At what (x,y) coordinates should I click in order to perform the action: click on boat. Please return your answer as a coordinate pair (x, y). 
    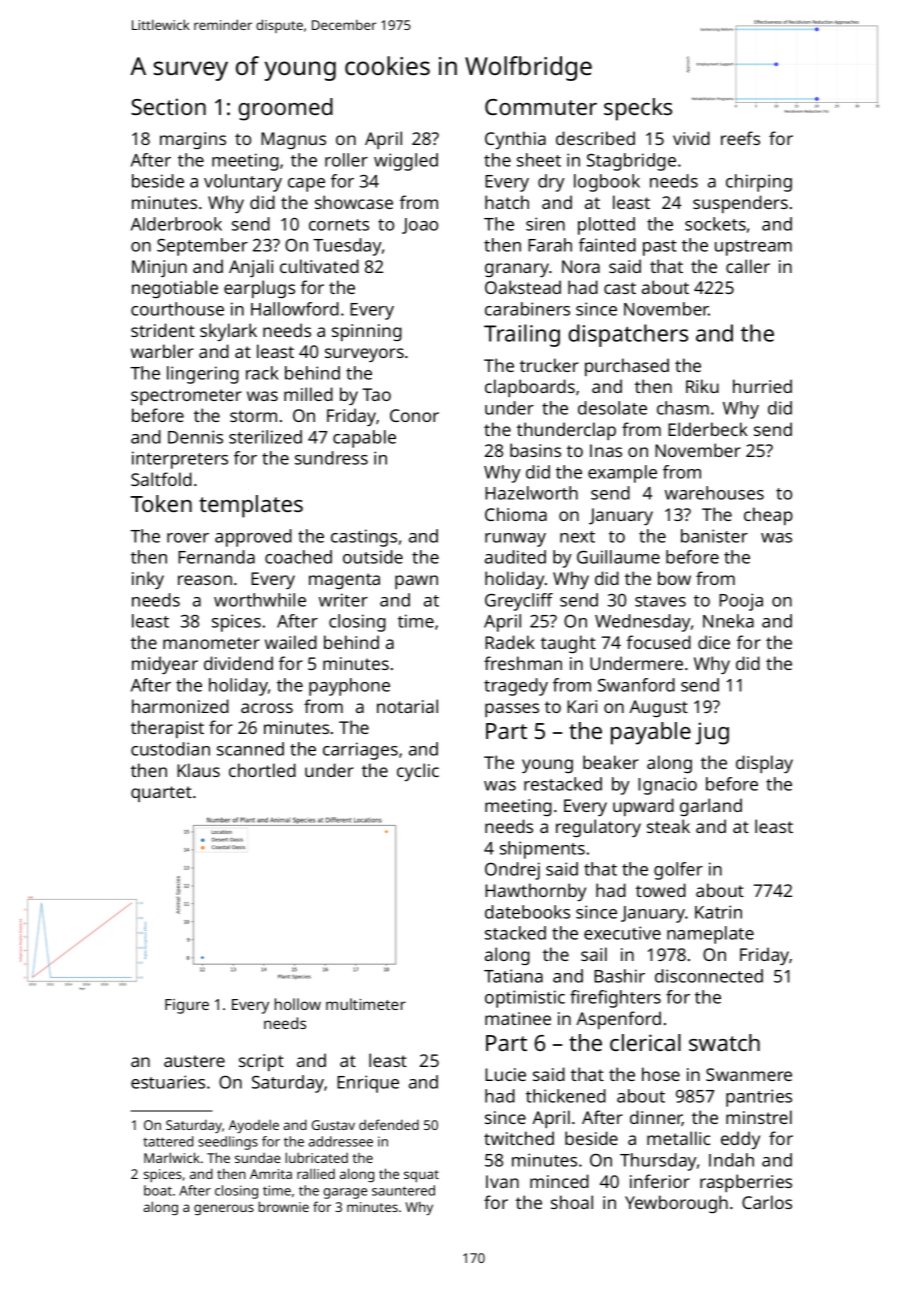
    Looking at the image, I should click on (158, 1190).
